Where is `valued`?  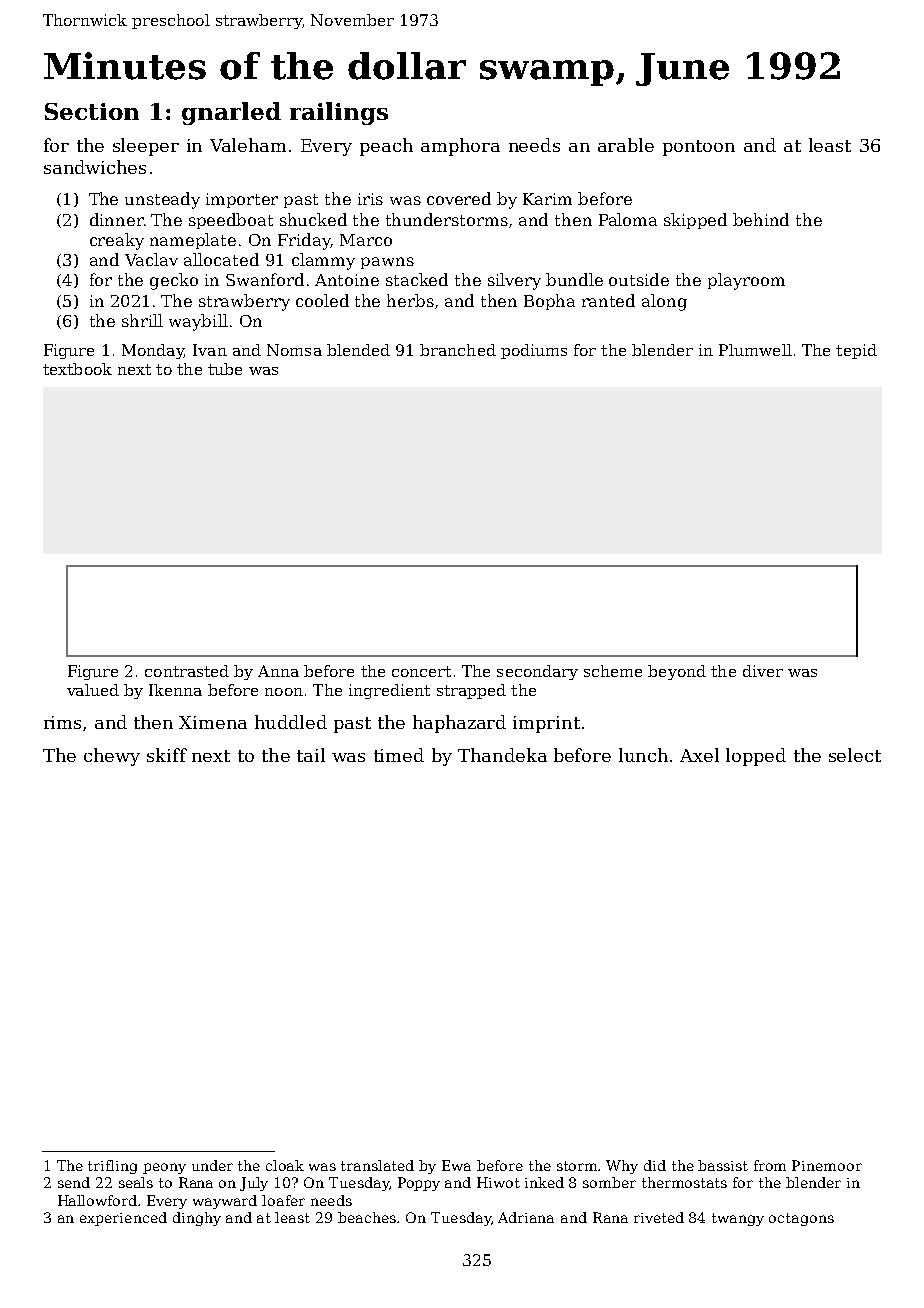 valued is located at coordinates (93, 690).
